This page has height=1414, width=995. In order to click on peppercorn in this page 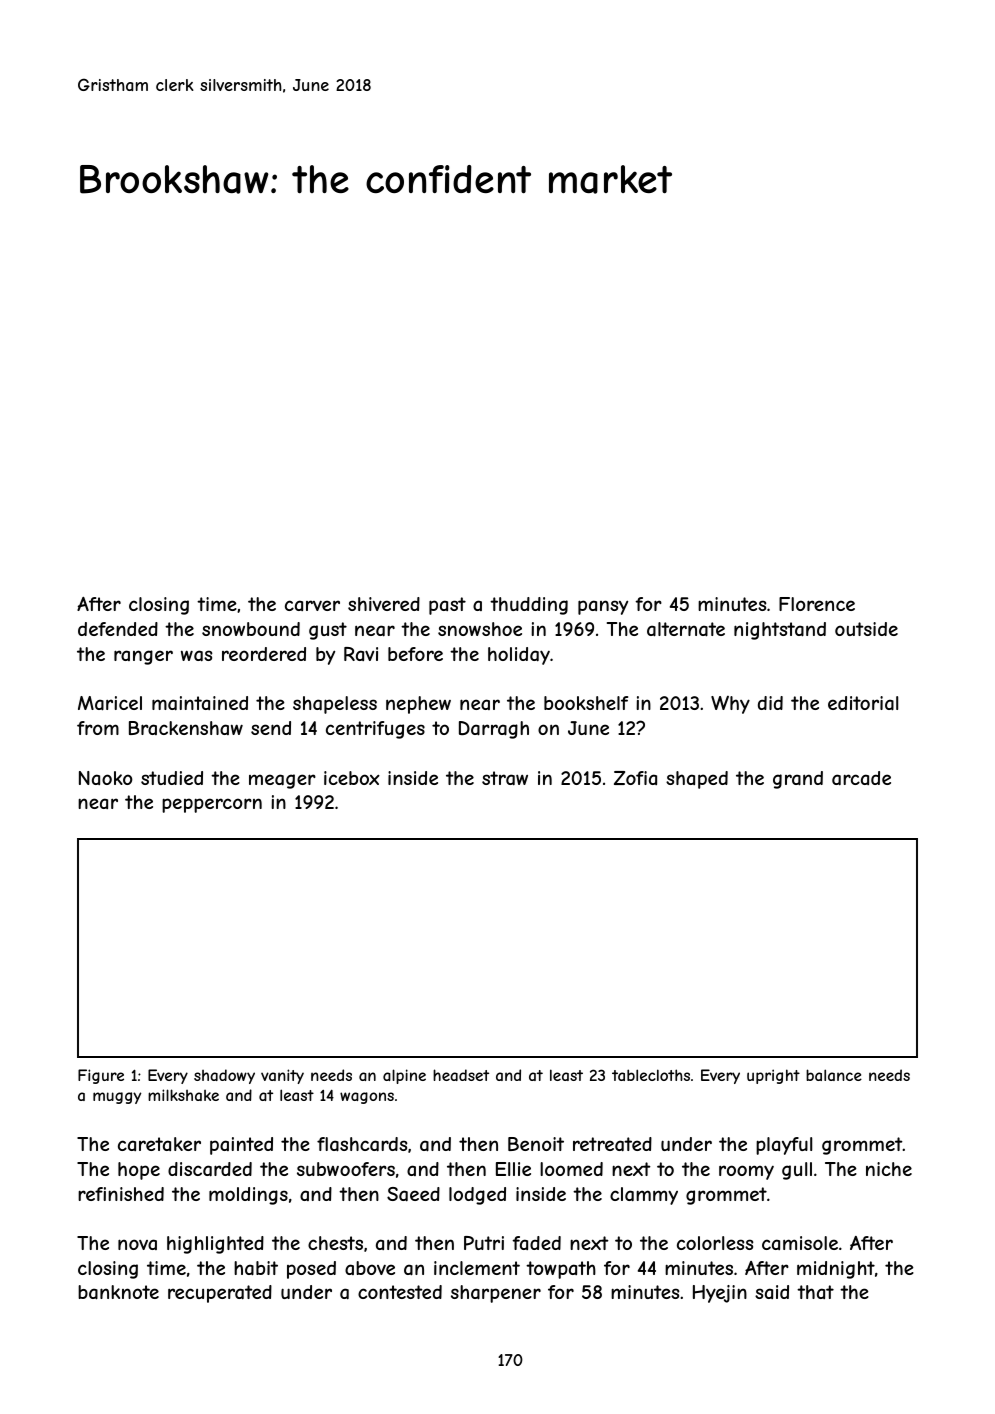, I will do `click(212, 805)`.
